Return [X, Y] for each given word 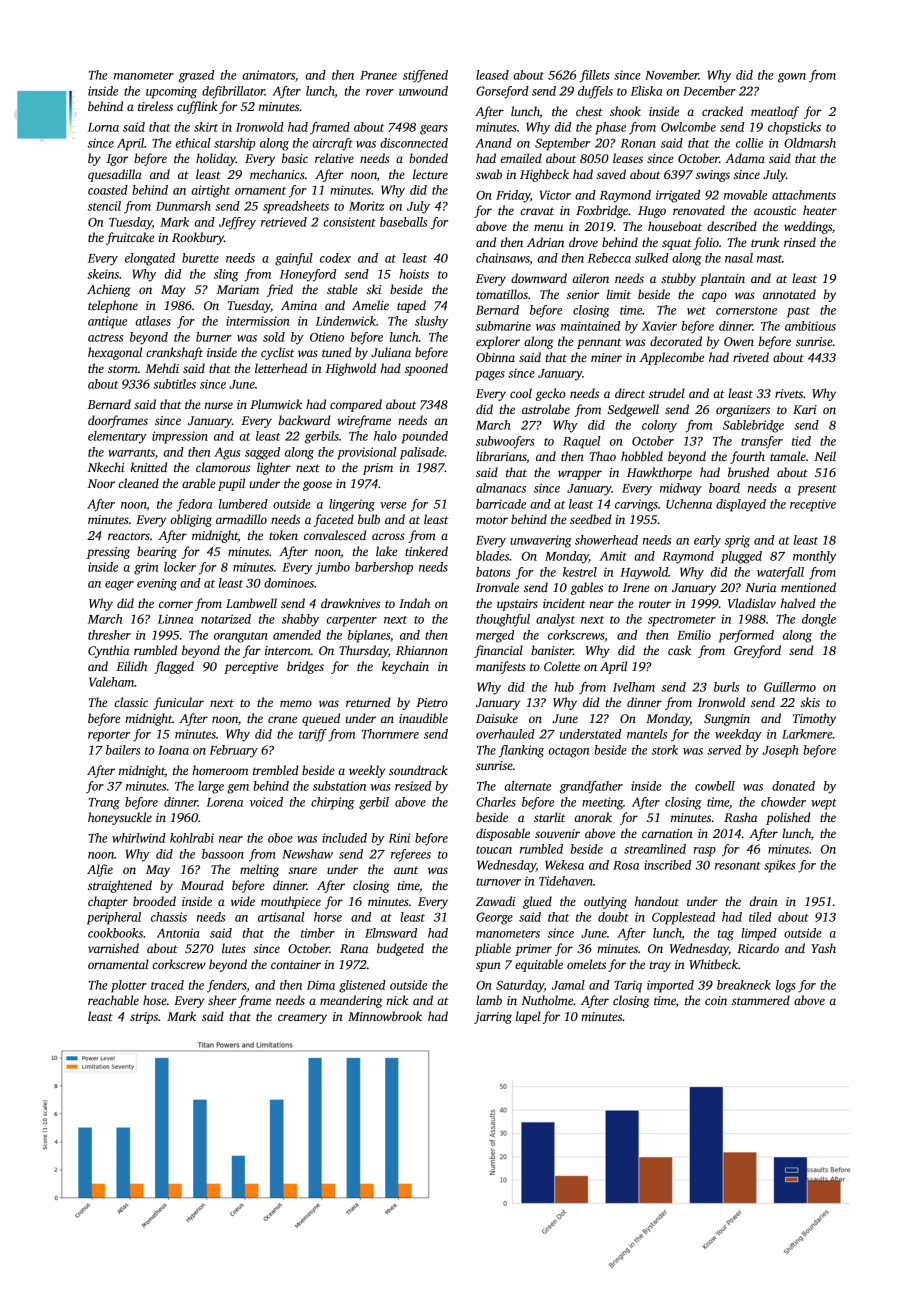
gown [792, 78]
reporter [109, 736]
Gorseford [502, 92]
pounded [425, 437]
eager [119, 586]
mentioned [808, 587]
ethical [193, 143]
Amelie [370, 305]
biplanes [369, 636]
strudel [667, 393]
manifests [501, 667]
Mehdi [162, 368]
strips [144, 1018]
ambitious [810, 326]
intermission [258, 321]
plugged [741, 557]
